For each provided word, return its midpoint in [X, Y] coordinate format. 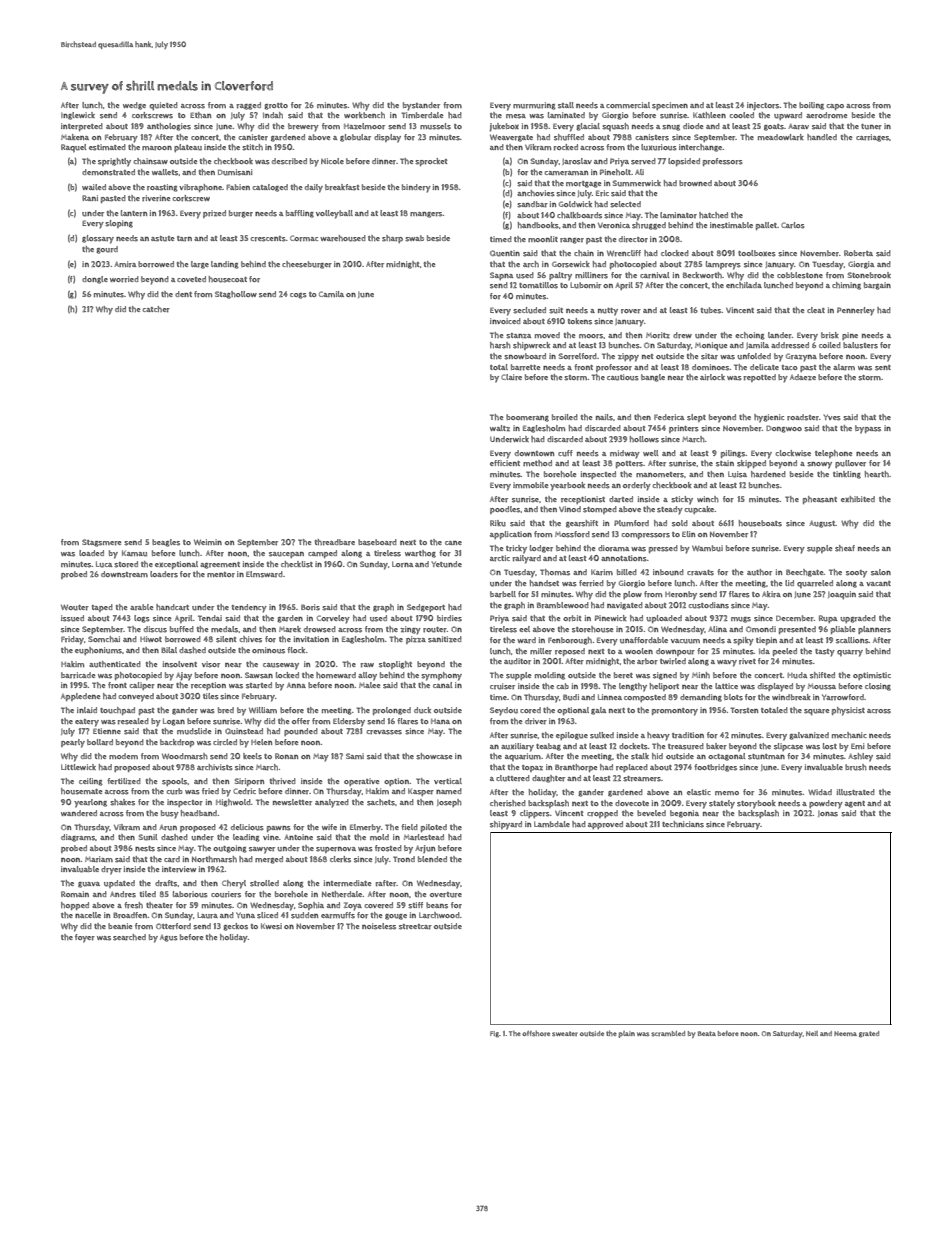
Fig [494, 1034]
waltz [500, 428]
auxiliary [517, 747]
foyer [85, 938]
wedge [134, 106]
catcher [156, 309]
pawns [279, 829]
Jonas [828, 814]
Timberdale [422, 115]
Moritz [658, 335]
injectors [763, 106]
